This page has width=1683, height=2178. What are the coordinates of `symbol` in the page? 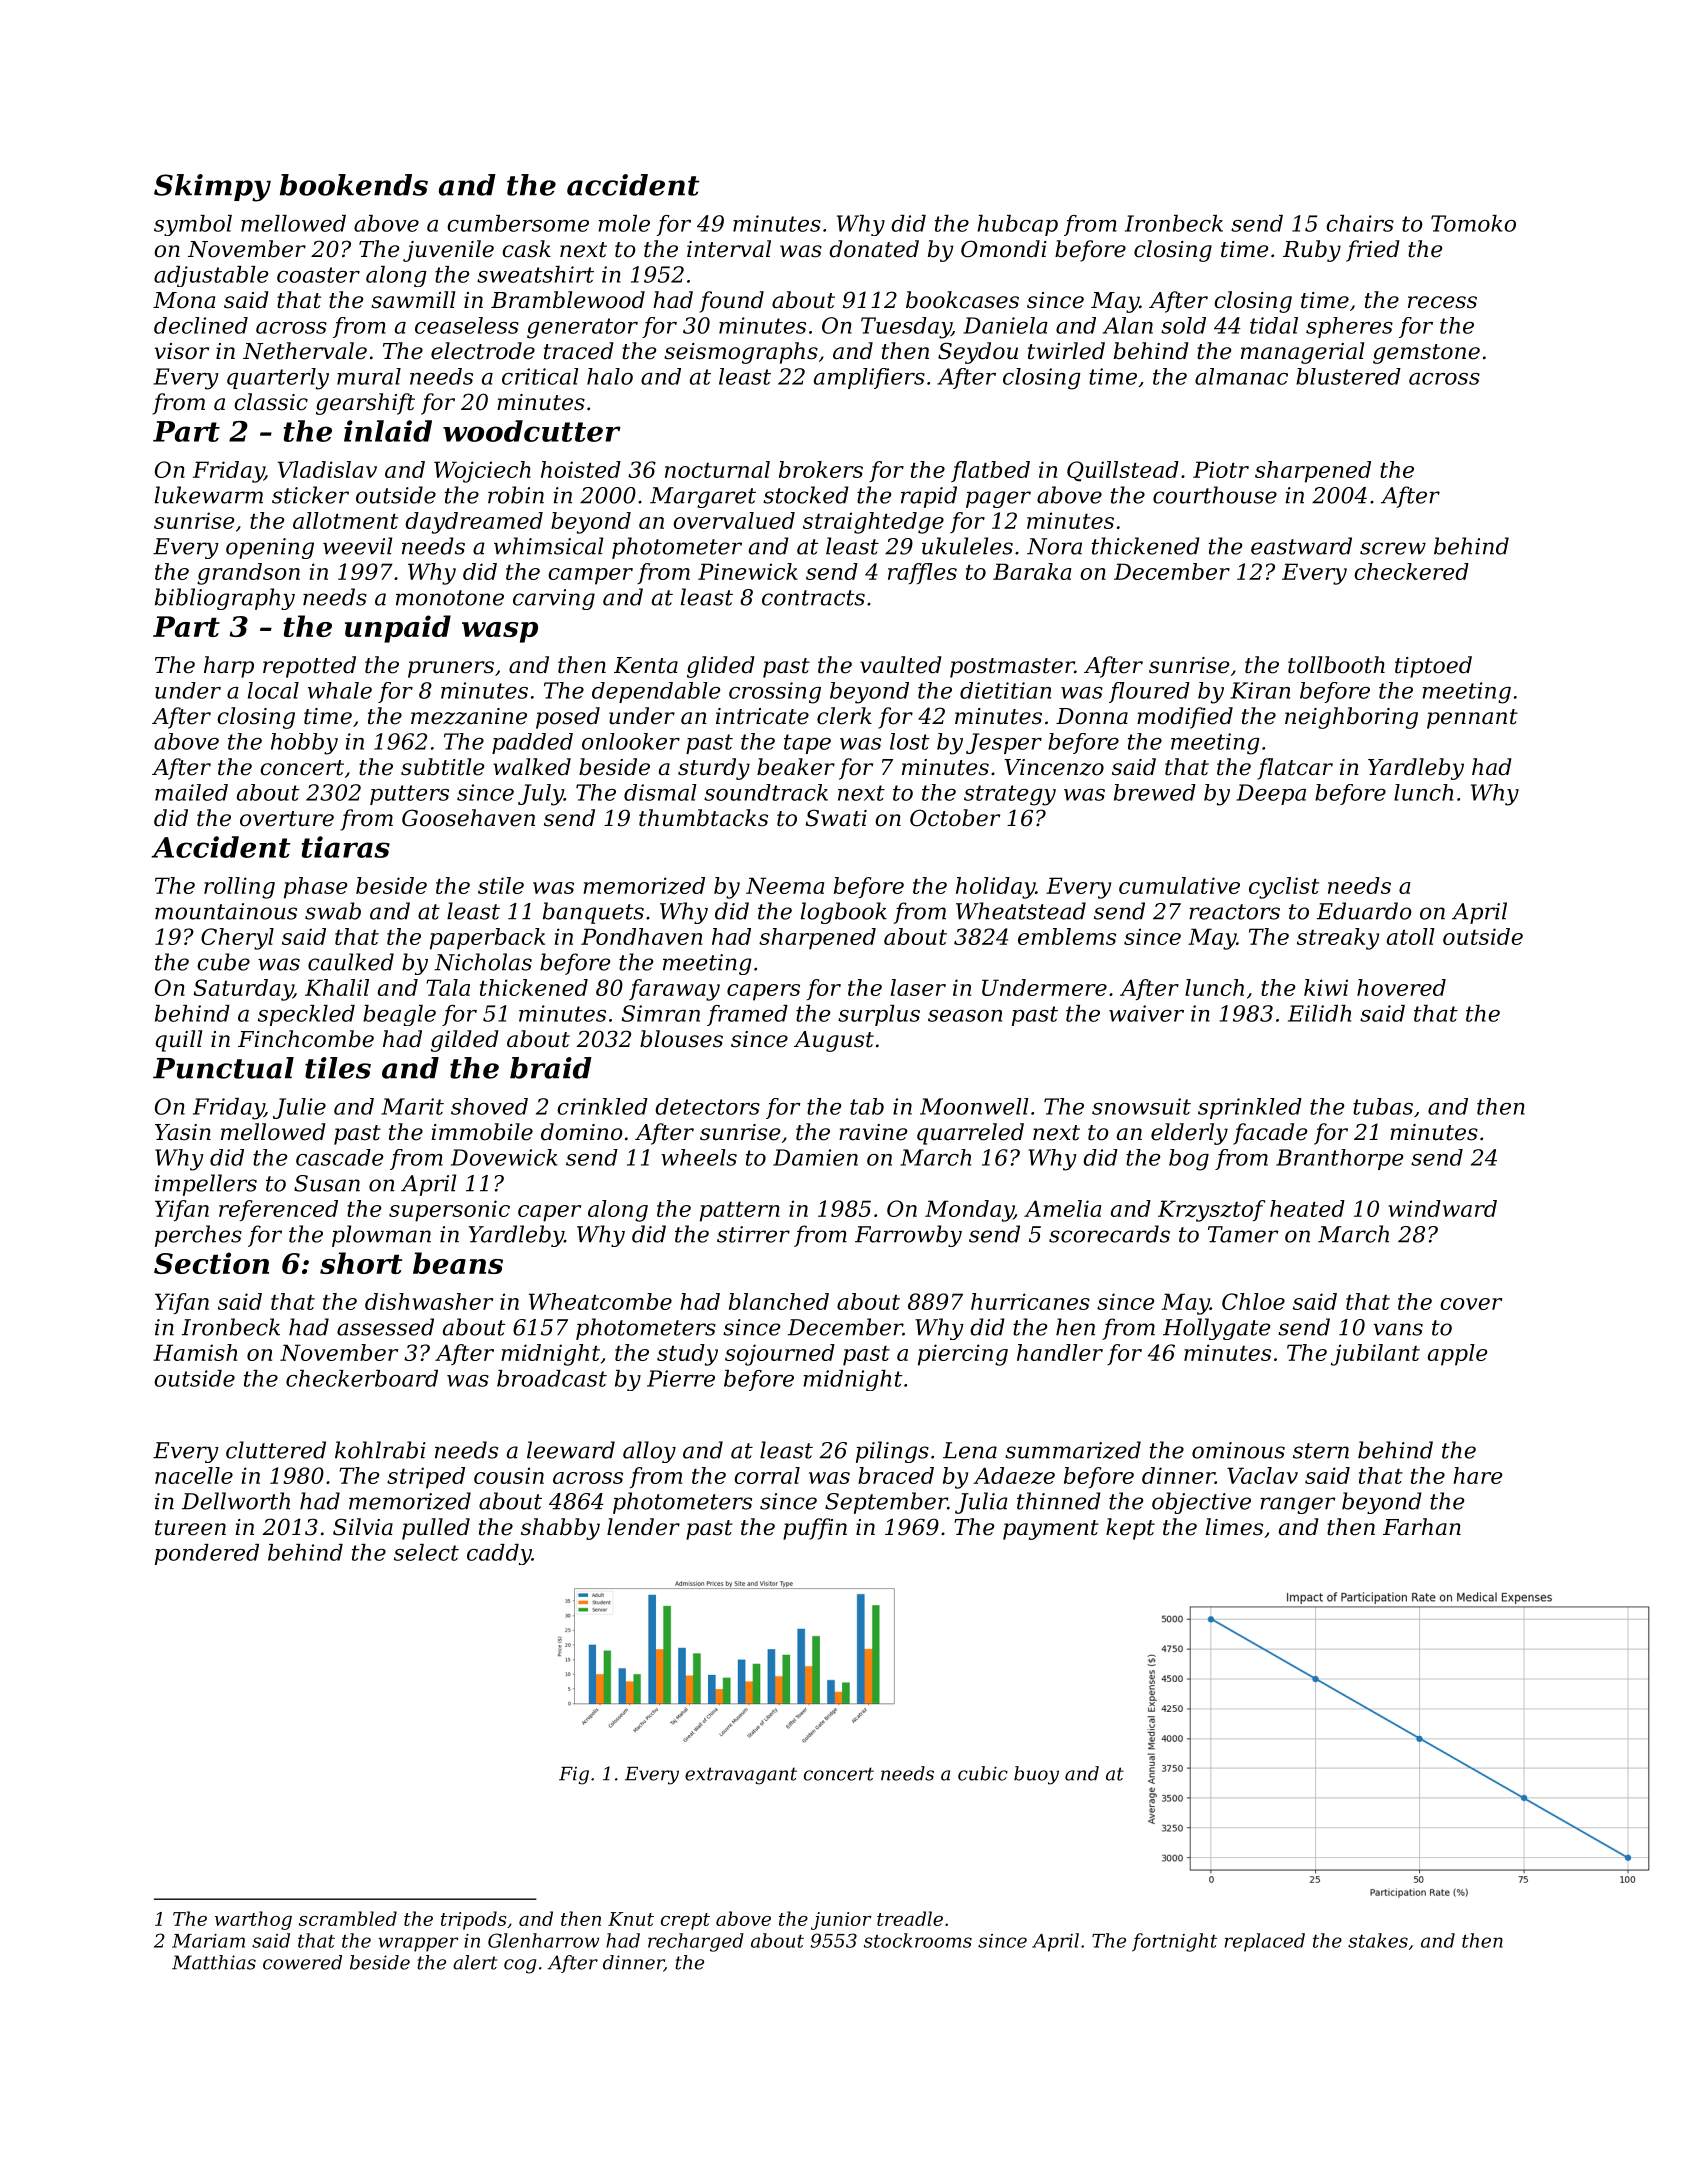 It's located at (193, 225).
